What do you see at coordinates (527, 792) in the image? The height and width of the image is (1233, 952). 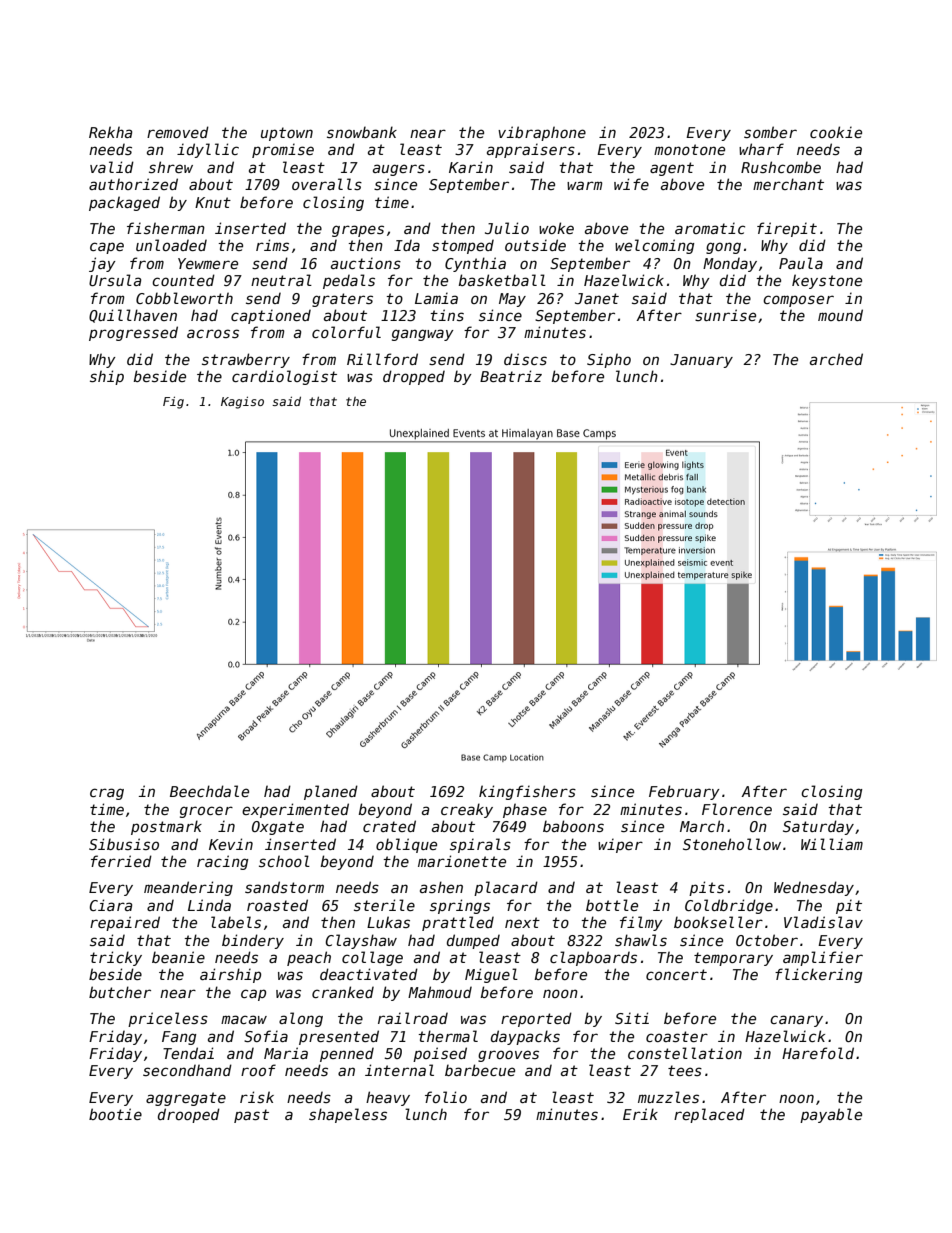 I see `kingfishers` at bounding box center [527, 792].
